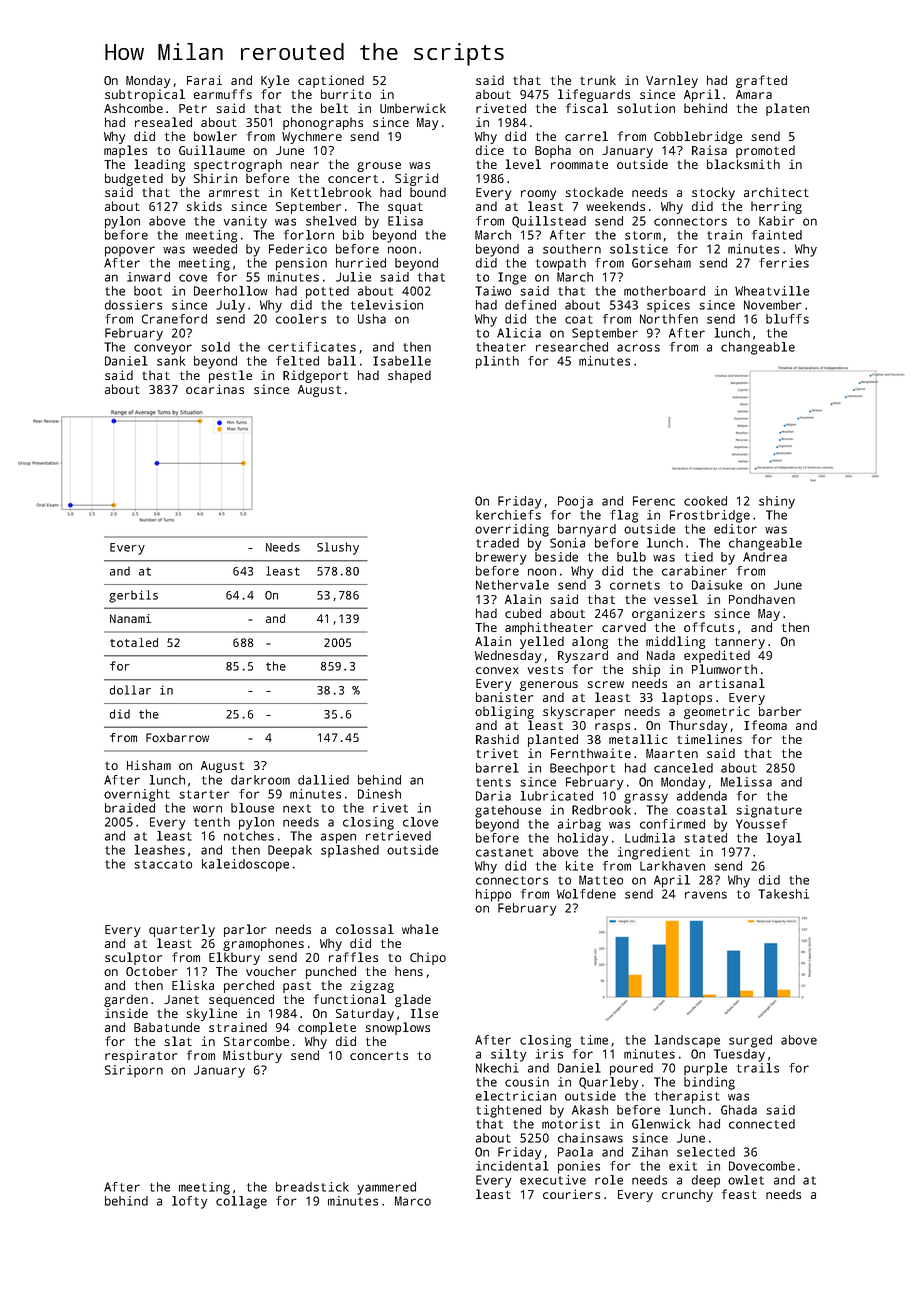 The width and height of the document is (924, 1308). What do you see at coordinates (130, 808) in the document?
I see `braided` at bounding box center [130, 808].
